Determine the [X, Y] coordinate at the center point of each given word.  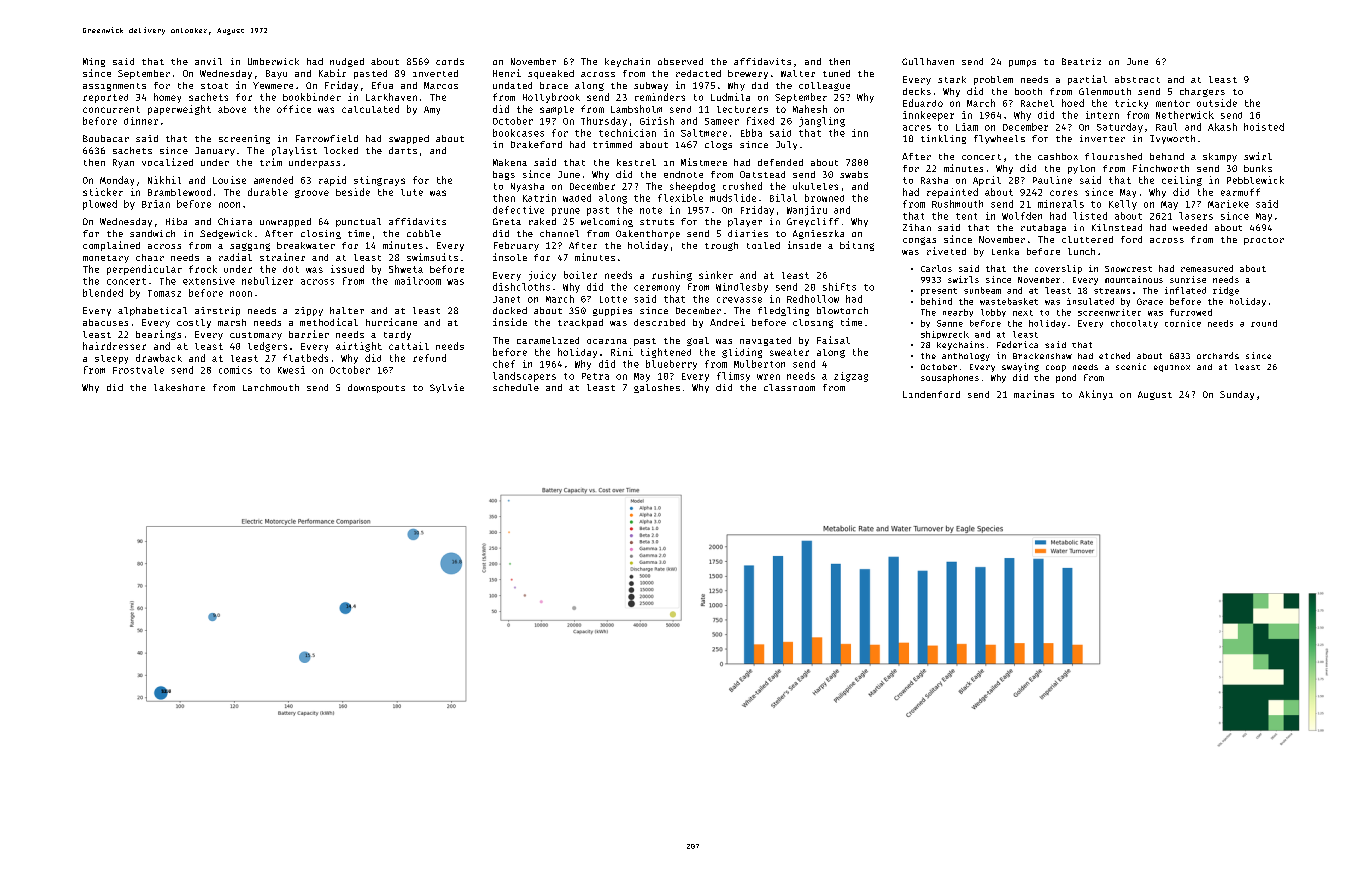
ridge [1226, 291]
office [294, 109]
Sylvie [447, 388]
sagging [250, 247]
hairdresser [114, 346]
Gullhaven [928, 61]
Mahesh [810, 109]
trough [721, 246]
